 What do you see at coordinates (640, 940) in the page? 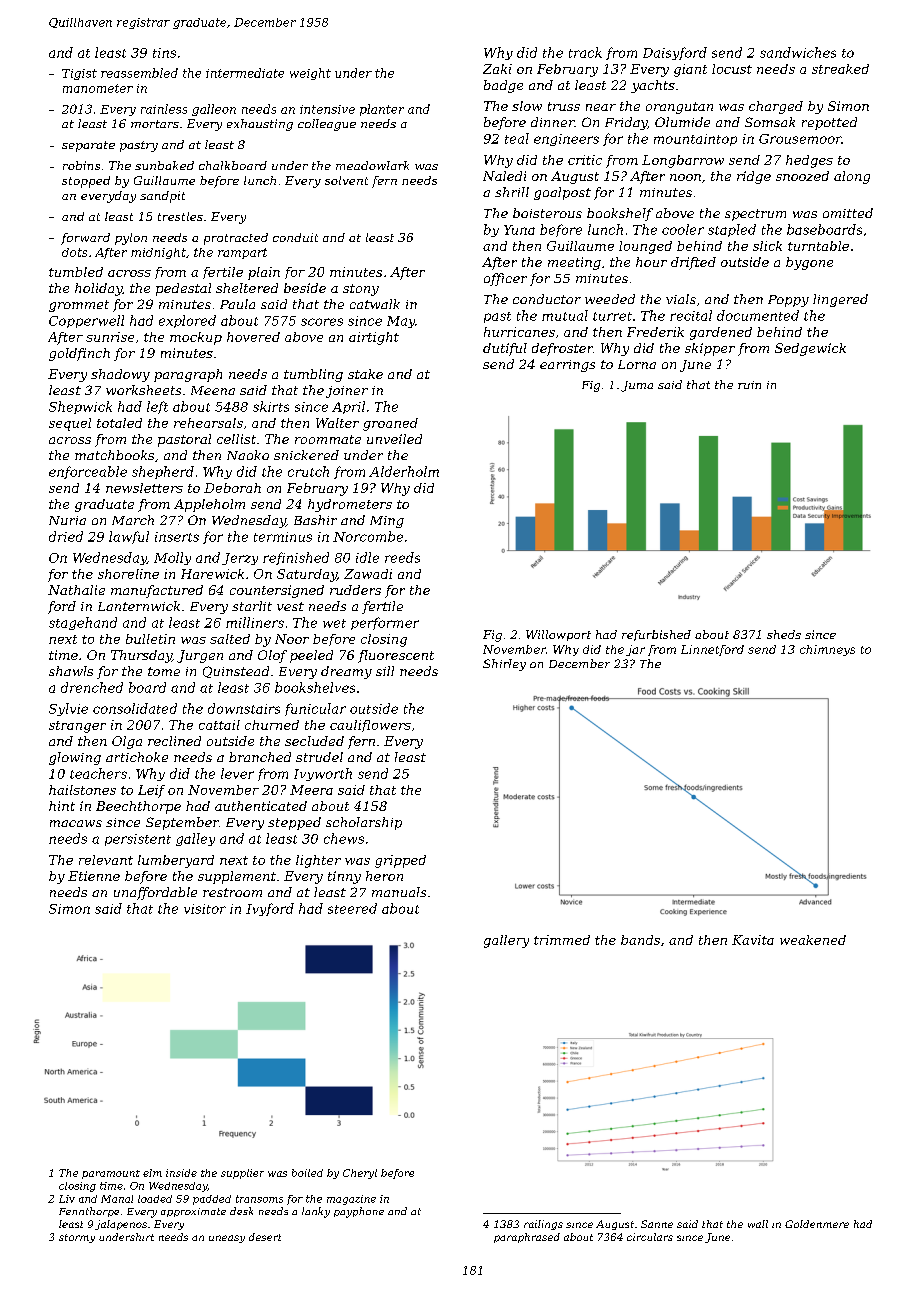
I see `bands` at bounding box center [640, 940].
